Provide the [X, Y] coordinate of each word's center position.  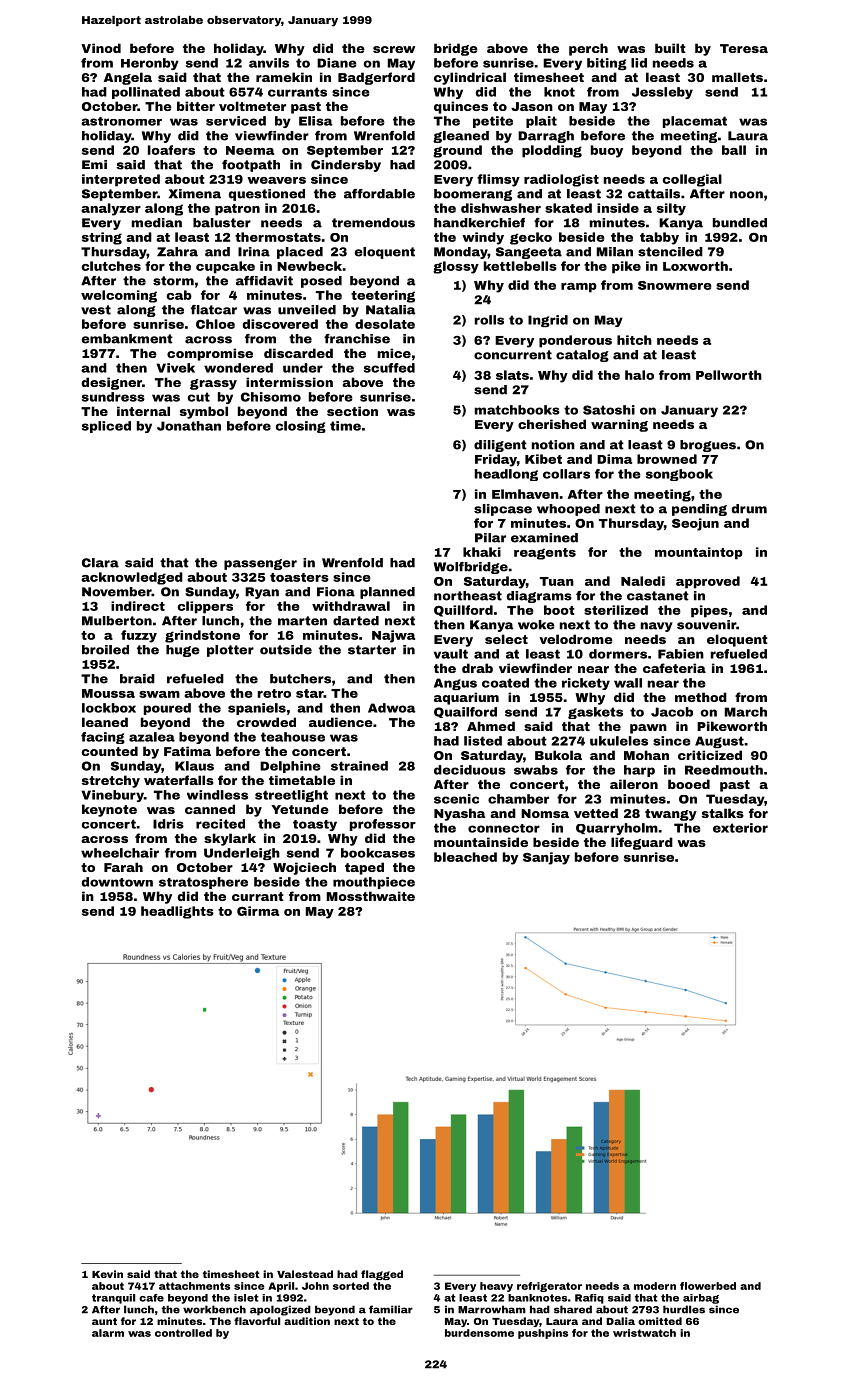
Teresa [744, 48]
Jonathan [189, 426]
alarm [108, 1333]
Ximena [195, 194]
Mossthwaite [371, 896]
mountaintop [699, 553]
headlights [177, 912]
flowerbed [708, 1286]
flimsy [498, 180]
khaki [482, 552]
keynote [109, 810]
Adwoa [392, 708]
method [701, 697]
